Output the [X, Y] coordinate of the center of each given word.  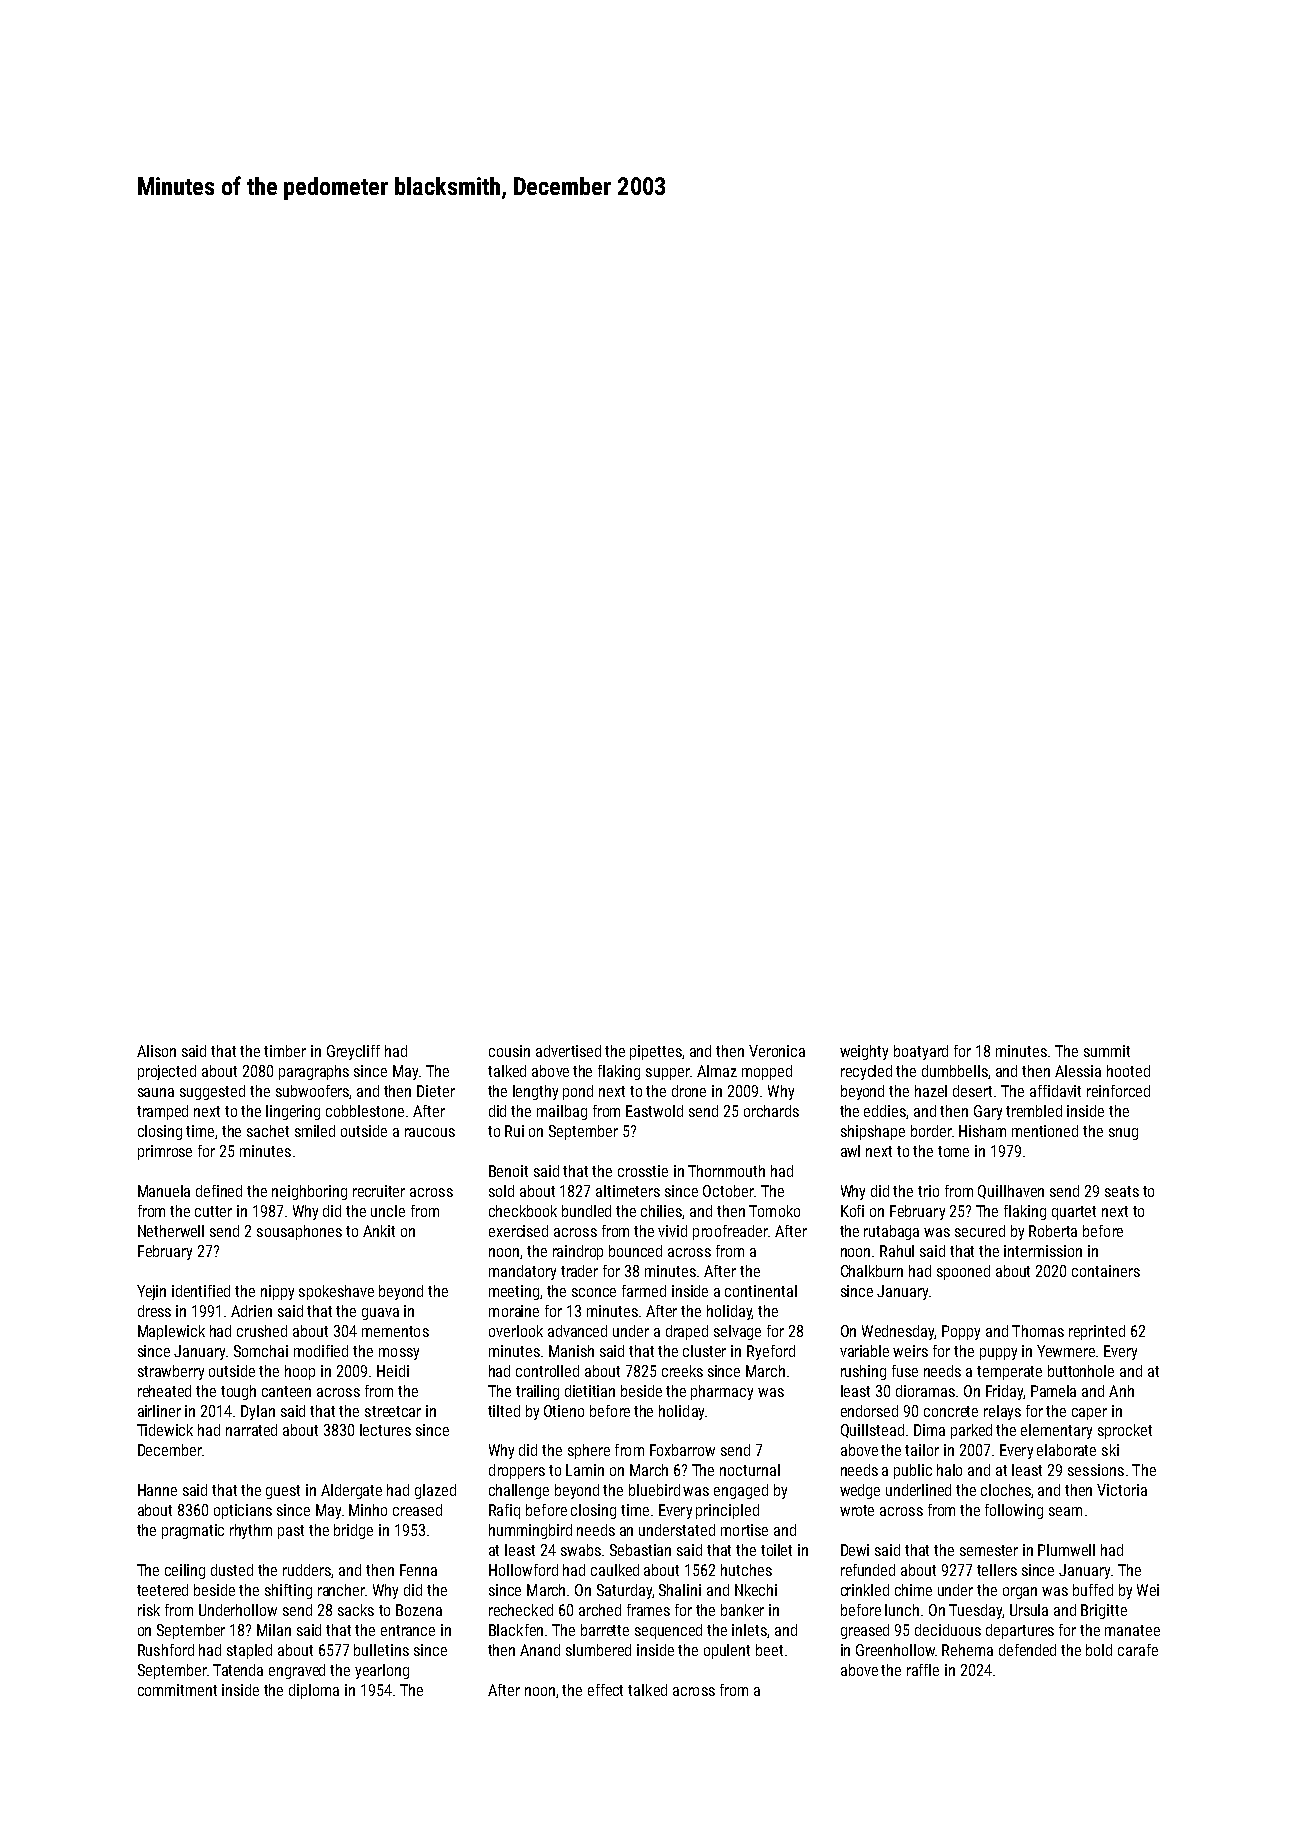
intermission [1043, 1251]
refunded [868, 1570]
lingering [293, 1112]
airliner [159, 1411]
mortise [744, 1530]
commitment [177, 1690]
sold [501, 1191]
